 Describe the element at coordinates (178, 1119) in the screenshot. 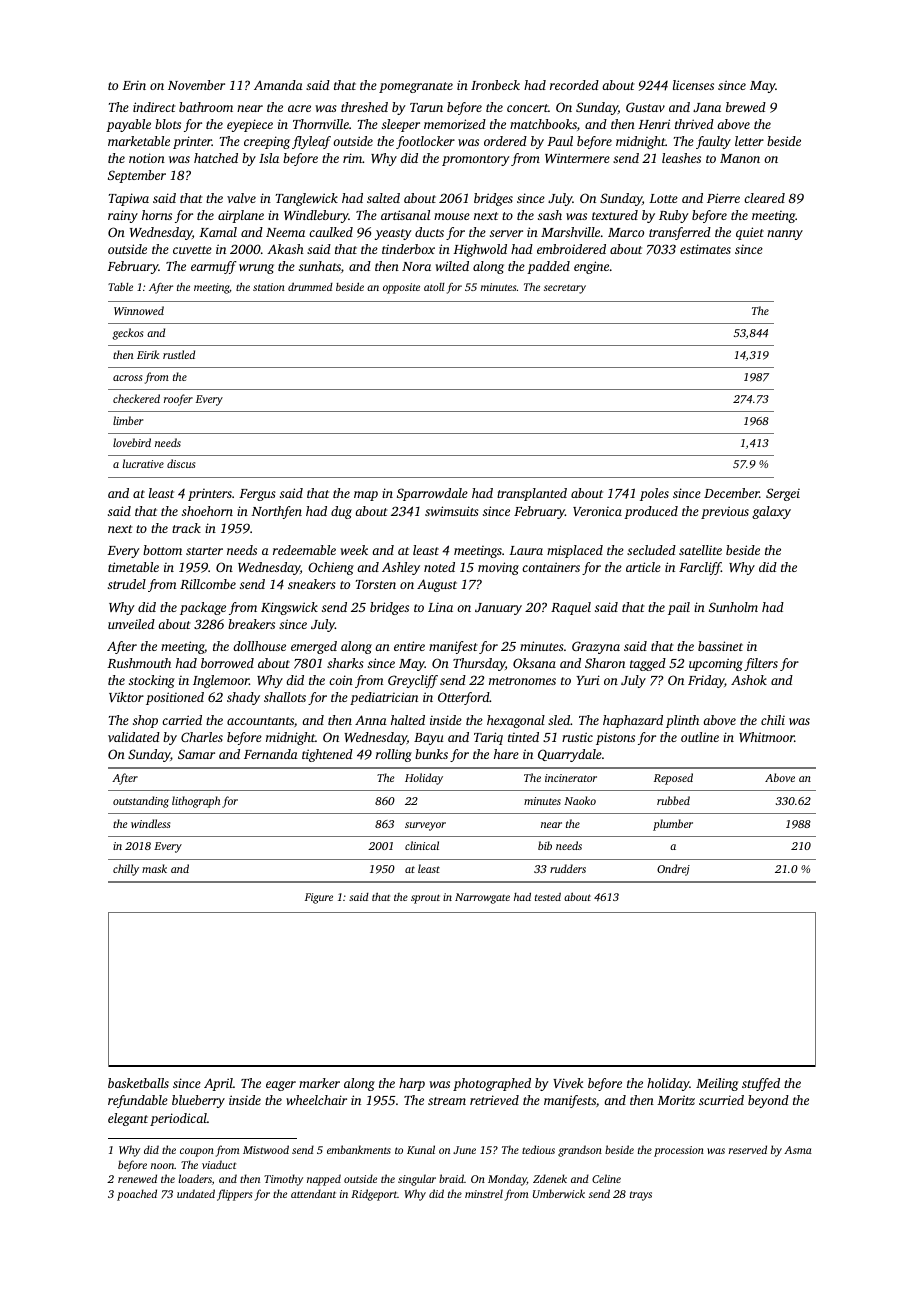

I see `periodical` at that location.
